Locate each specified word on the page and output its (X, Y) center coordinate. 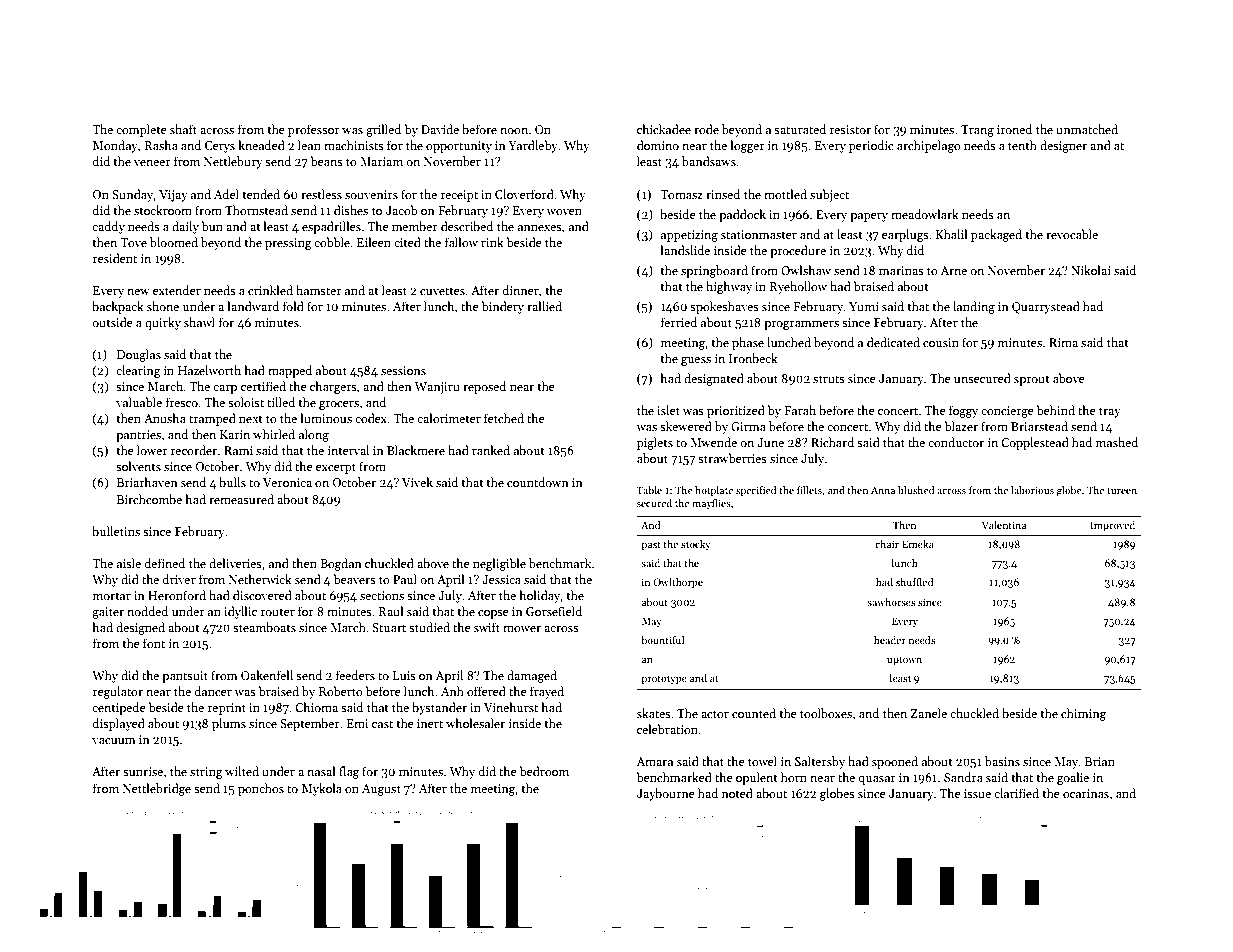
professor (314, 130)
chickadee (664, 129)
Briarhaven (147, 482)
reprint (227, 709)
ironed (1014, 129)
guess (696, 361)
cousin (941, 342)
